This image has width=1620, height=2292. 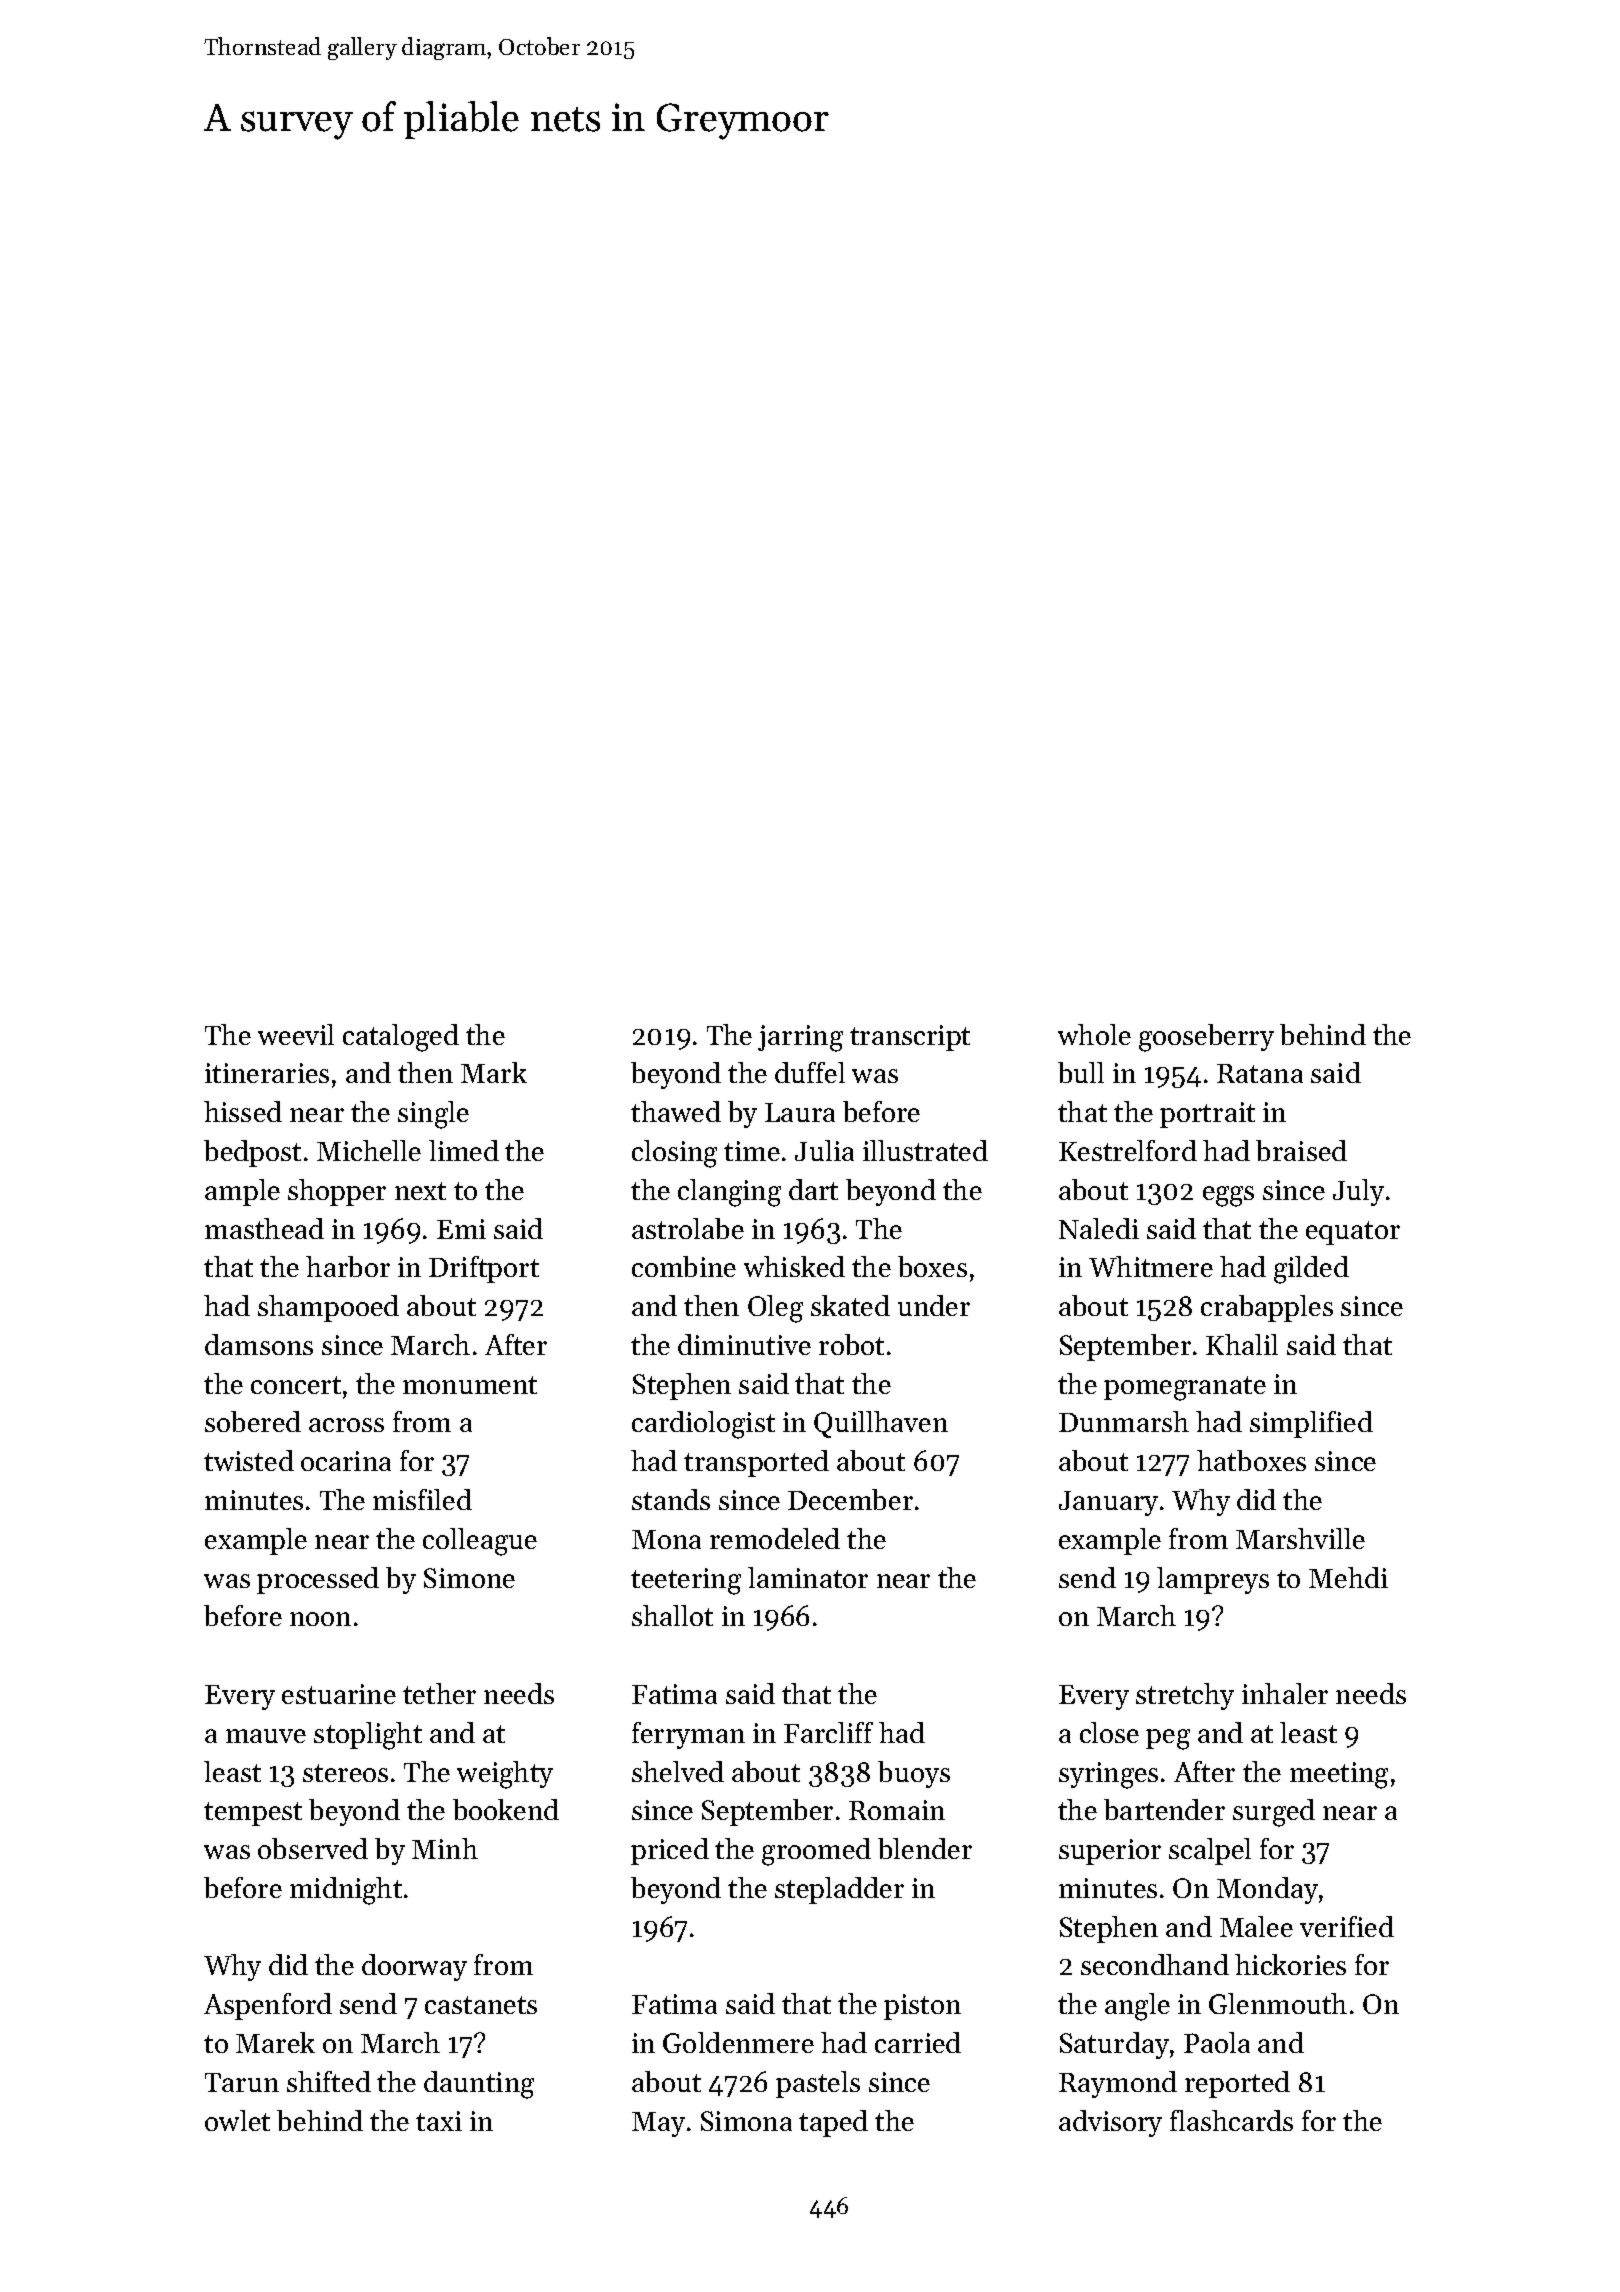 I want to click on flashcards, so click(x=1231, y=2120).
